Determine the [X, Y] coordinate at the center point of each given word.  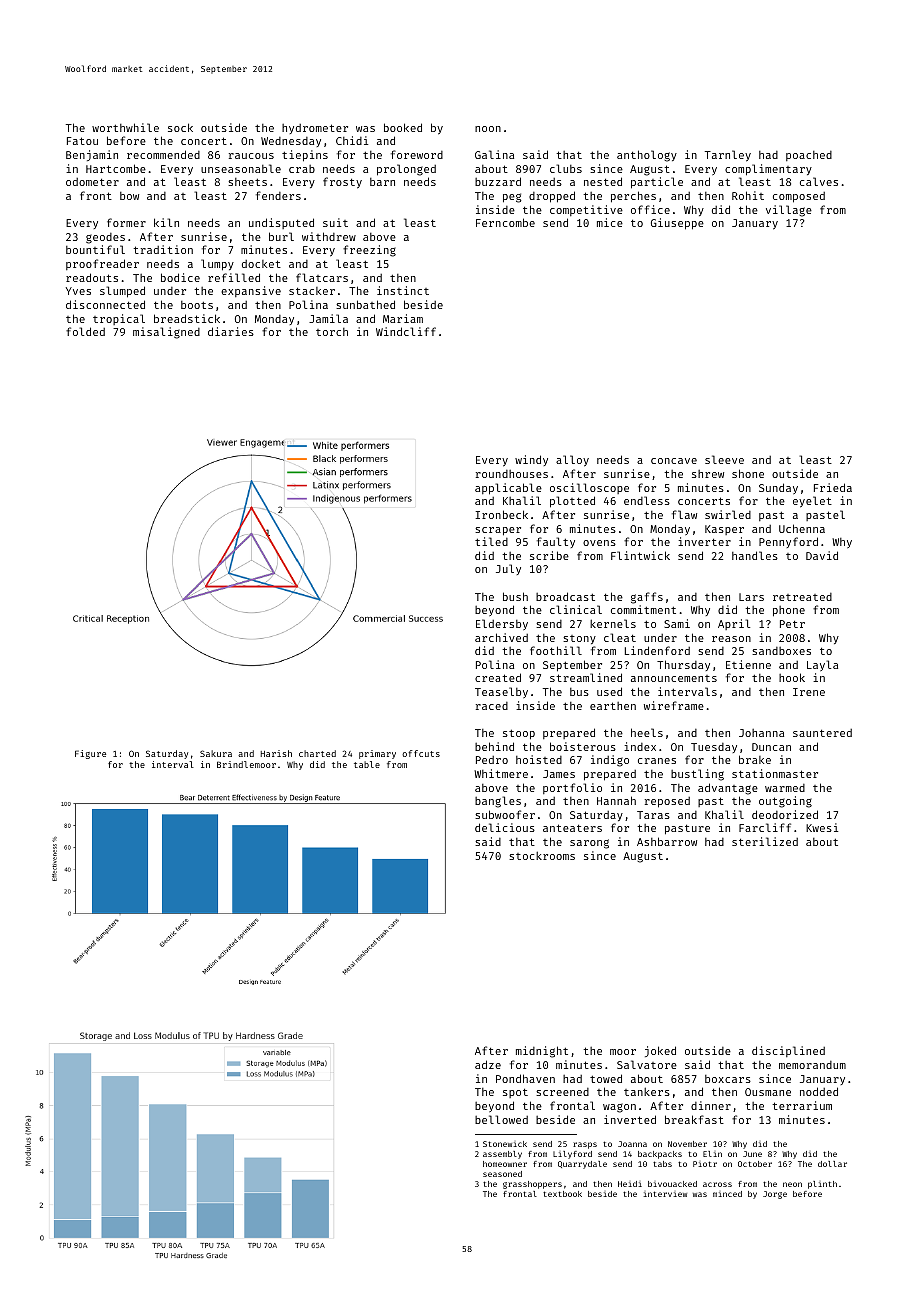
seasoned [502, 1174]
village [789, 211]
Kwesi [822, 827]
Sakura [216, 753]
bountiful [95, 249]
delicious [505, 827]
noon [488, 129]
